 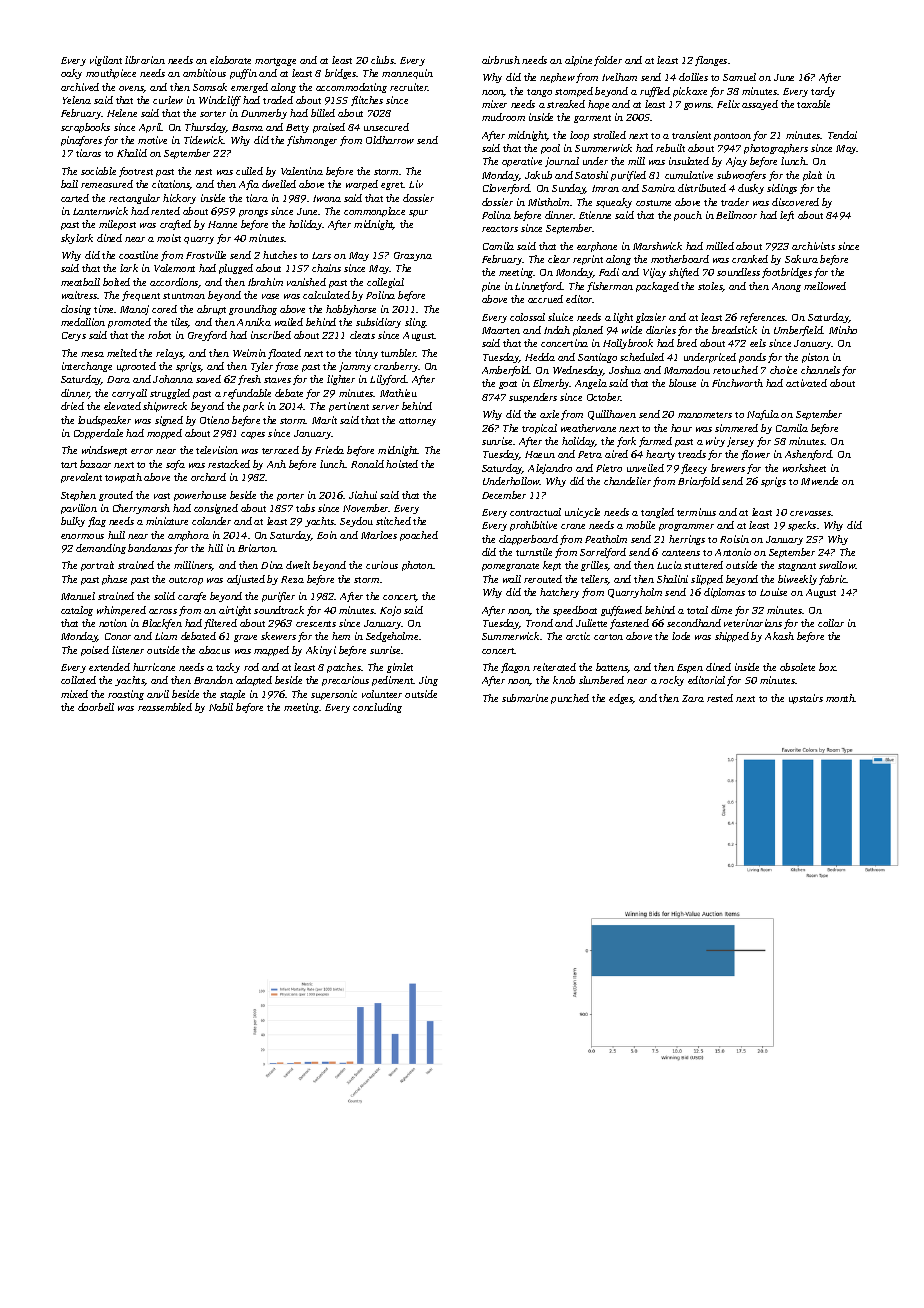 I want to click on Oldharrow, so click(x=390, y=140).
